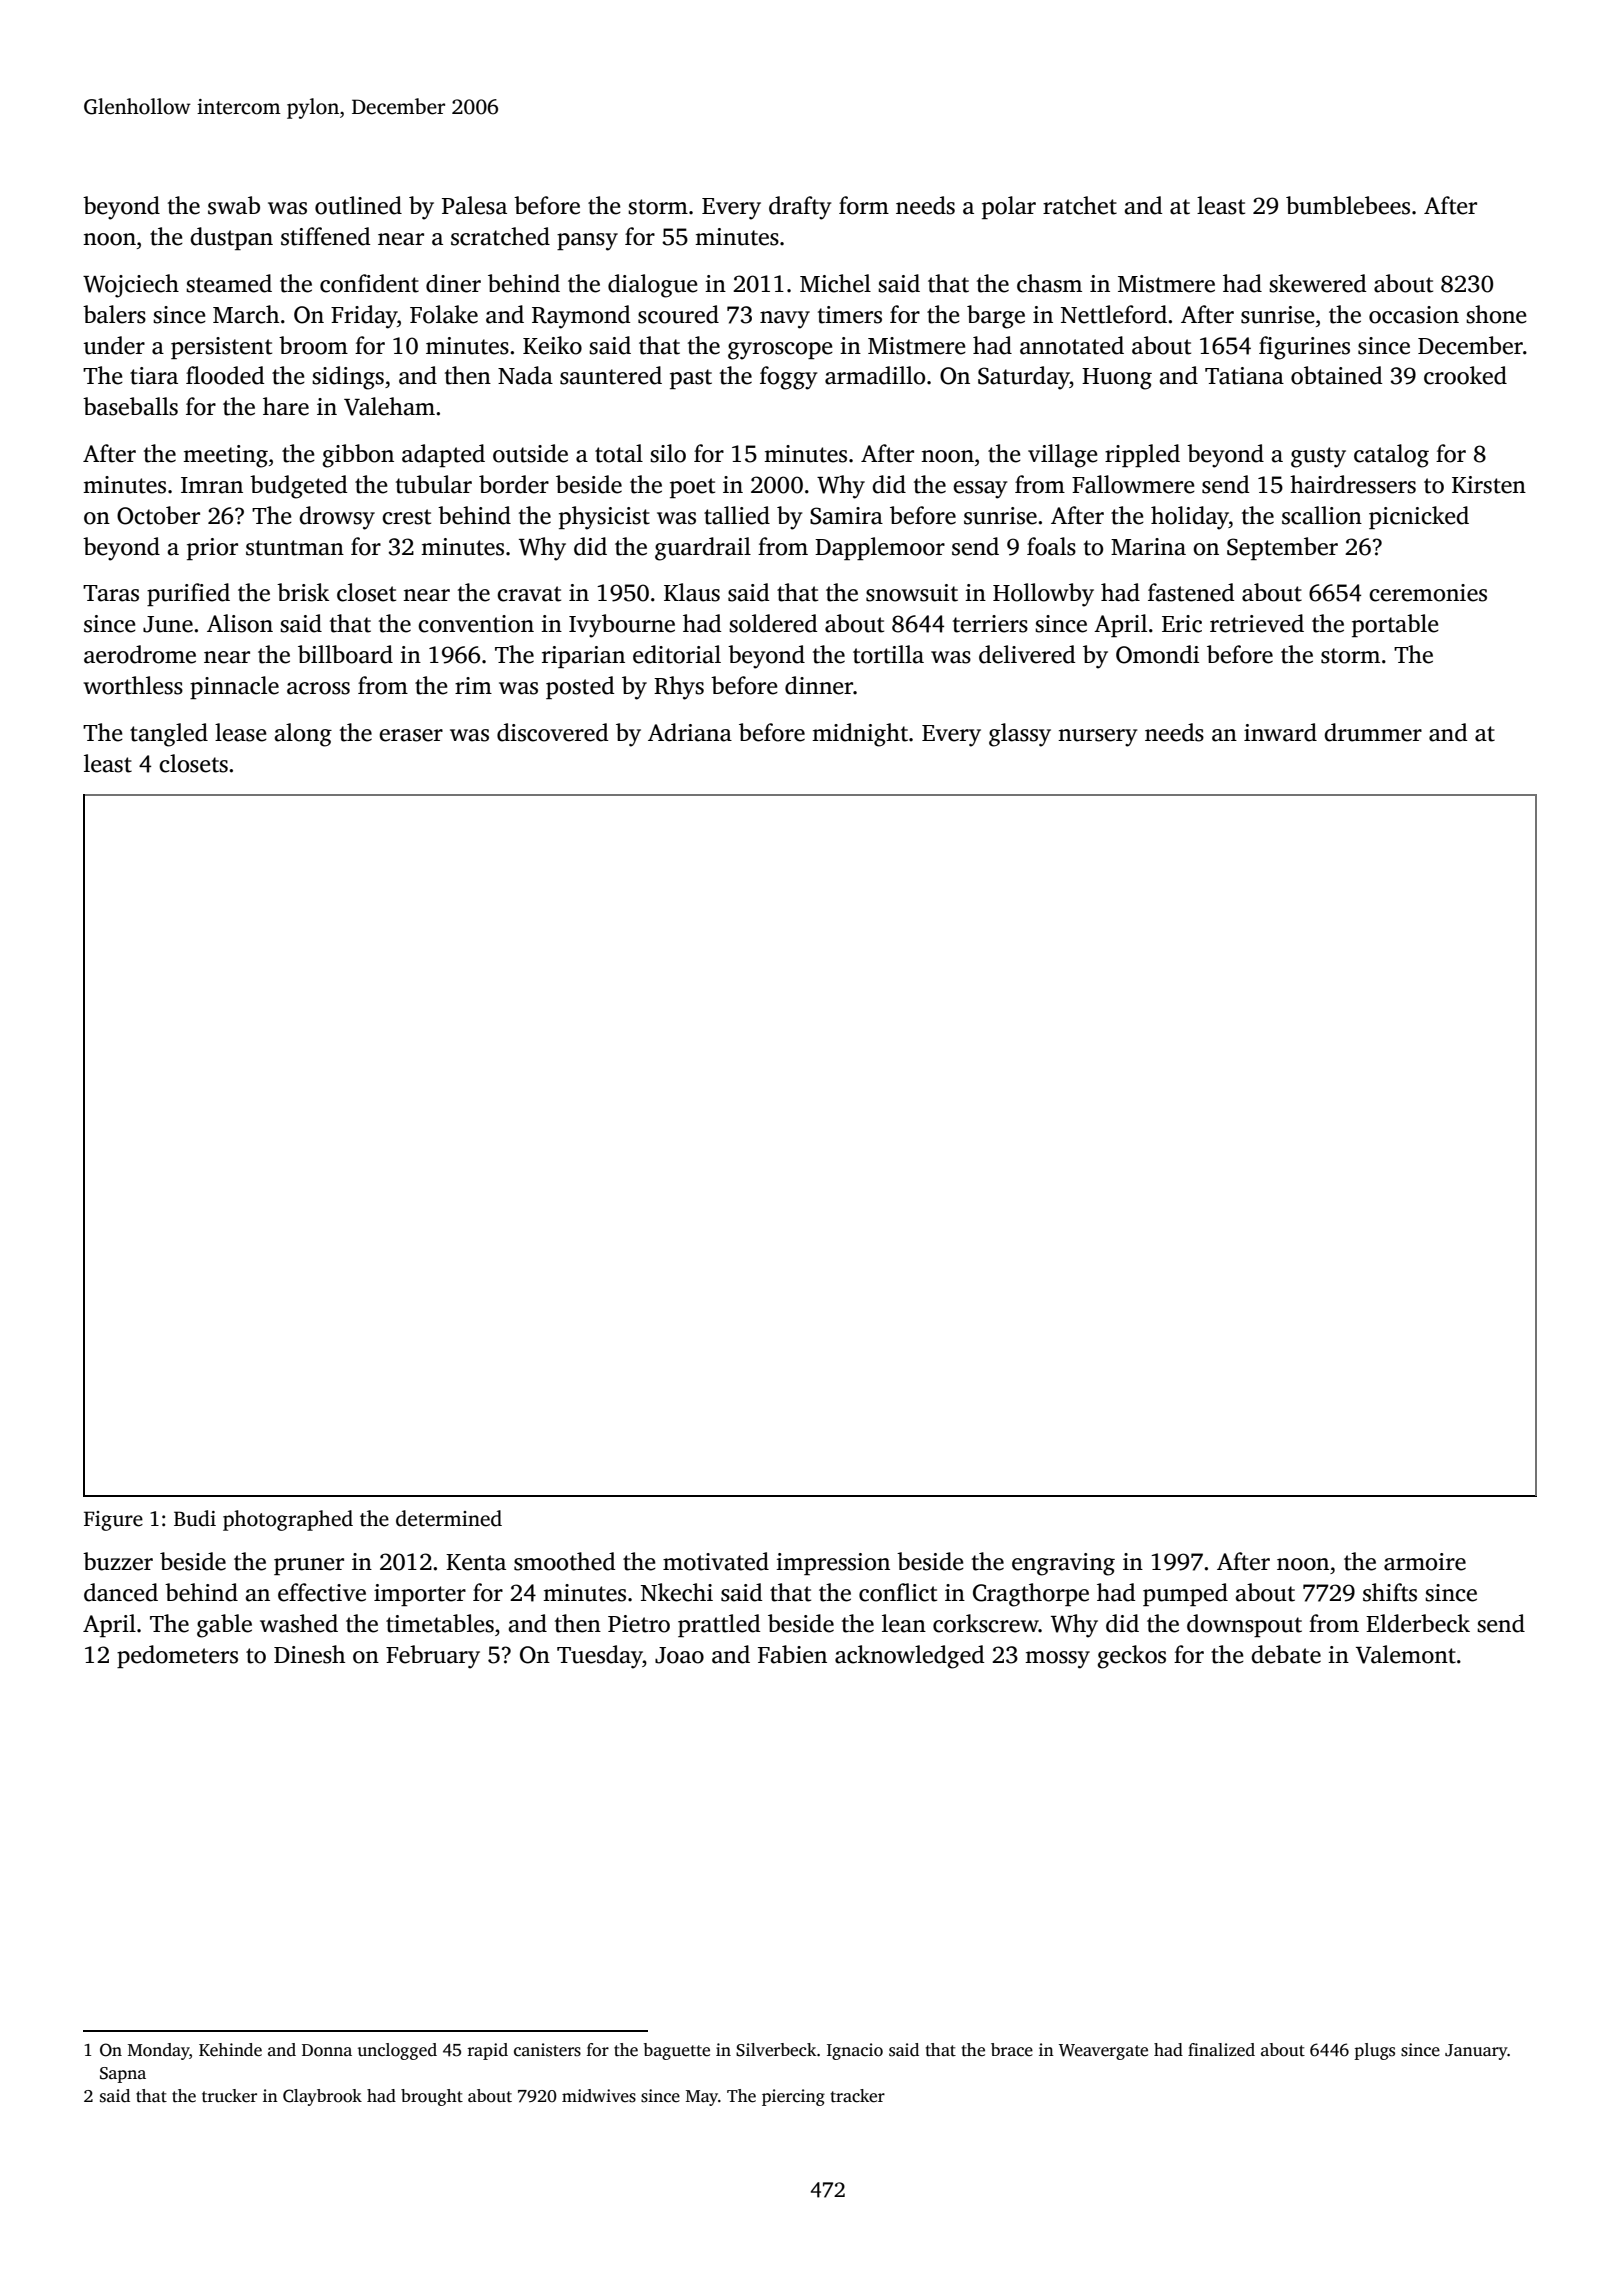 The height and width of the image is (2292, 1620). What do you see at coordinates (1496, 314) in the image?
I see `shone` at bounding box center [1496, 314].
